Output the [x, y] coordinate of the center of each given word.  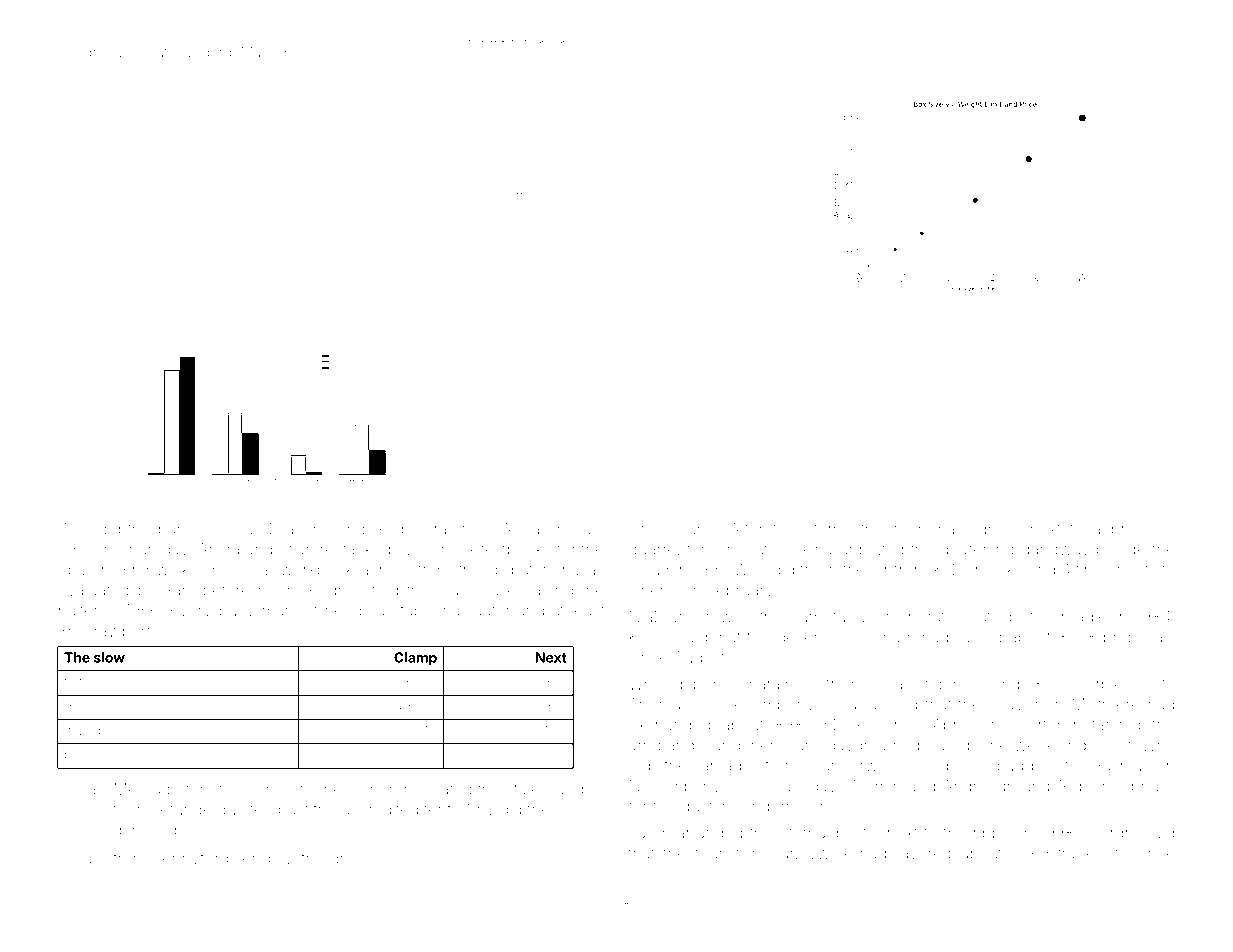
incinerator [921, 616]
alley [508, 592]
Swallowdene [921, 683]
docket [84, 706]
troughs [329, 860]
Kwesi [650, 637]
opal [73, 571]
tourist [717, 853]
